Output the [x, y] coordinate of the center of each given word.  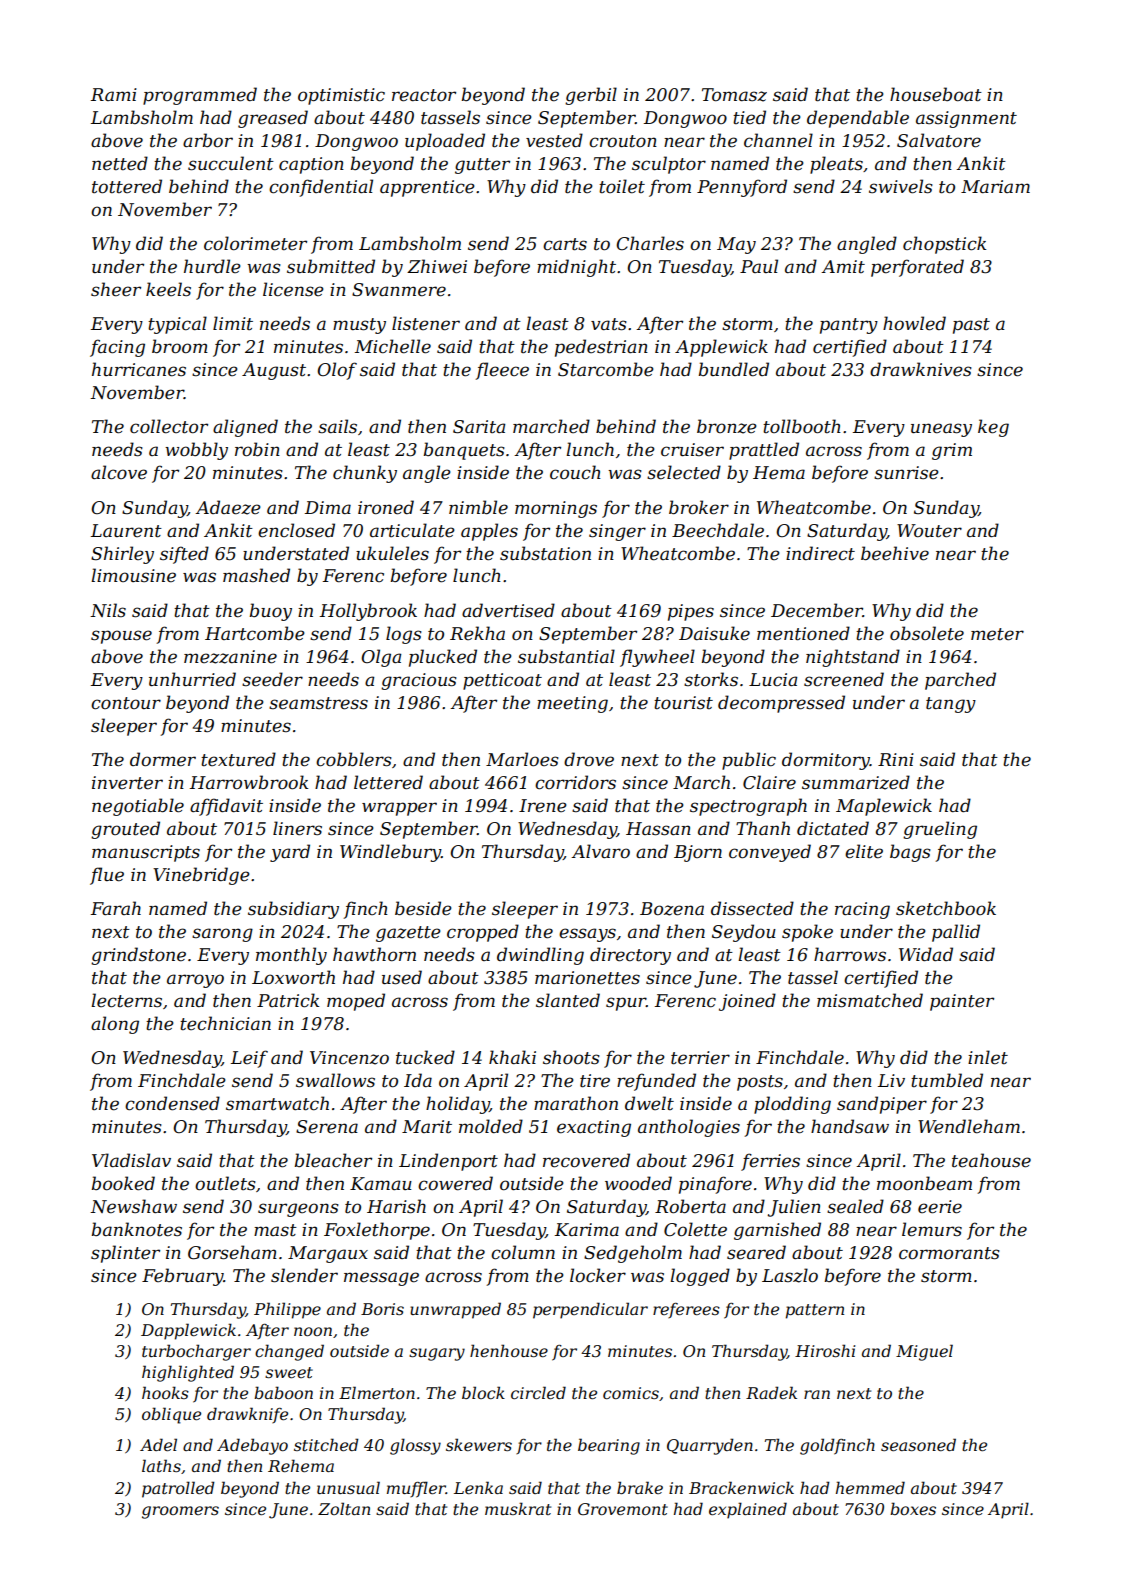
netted [120, 163]
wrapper [399, 809]
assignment [966, 119]
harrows [850, 954]
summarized [856, 782]
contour [126, 703]
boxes [913, 1508]
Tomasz [734, 95]
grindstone [138, 956]
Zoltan [344, 1508]
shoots [571, 1057]
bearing [609, 1446]
